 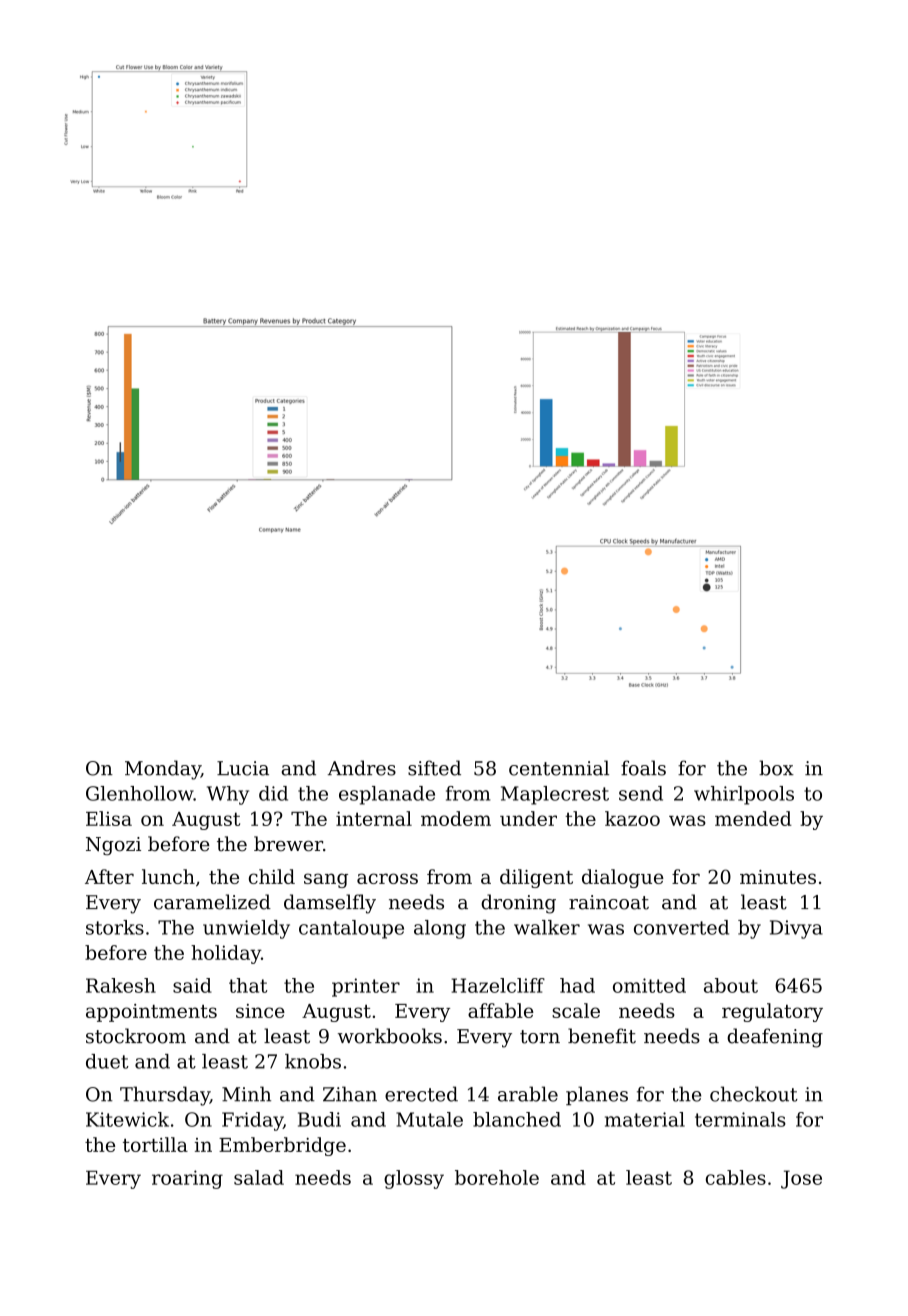 What do you see at coordinates (518, 904) in the screenshot?
I see `droning` at bounding box center [518, 904].
